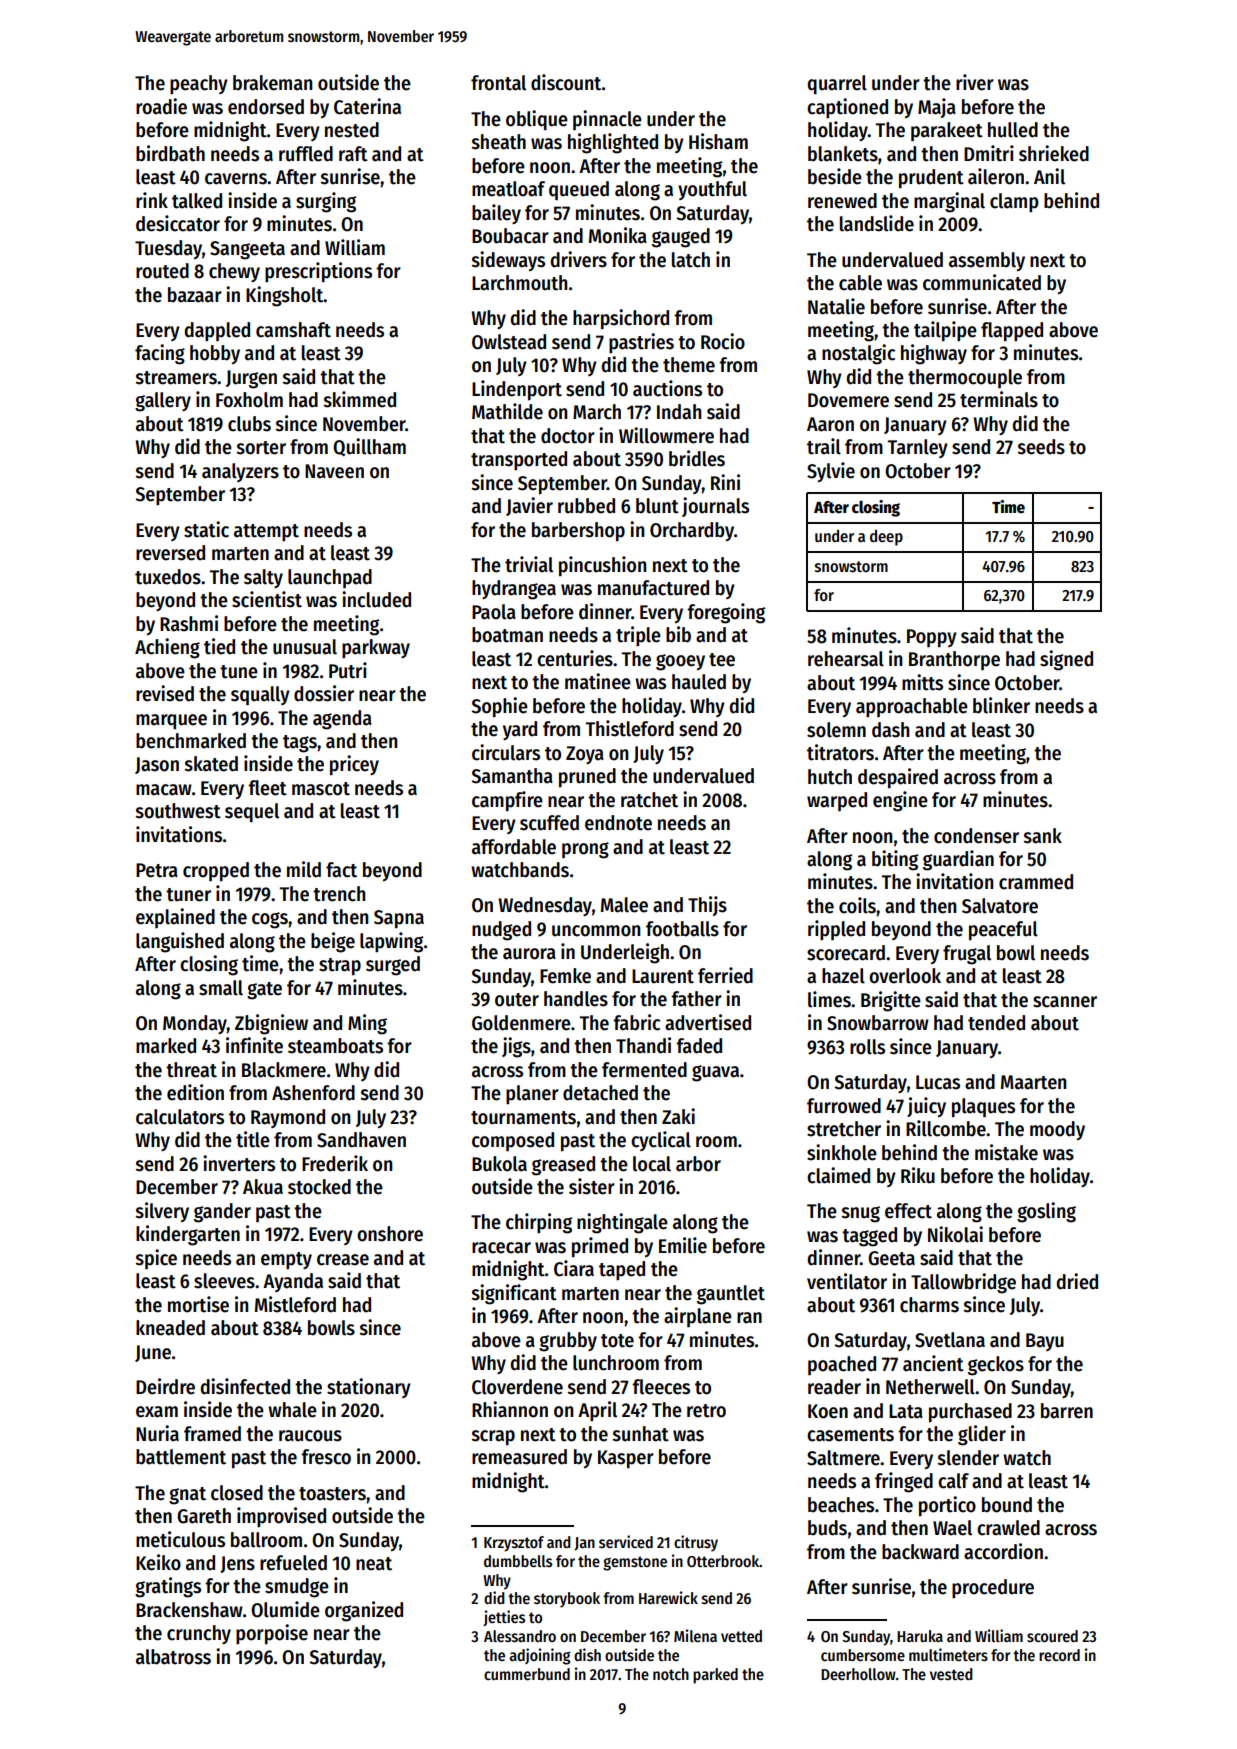  I want to click on deep, so click(886, 538).
